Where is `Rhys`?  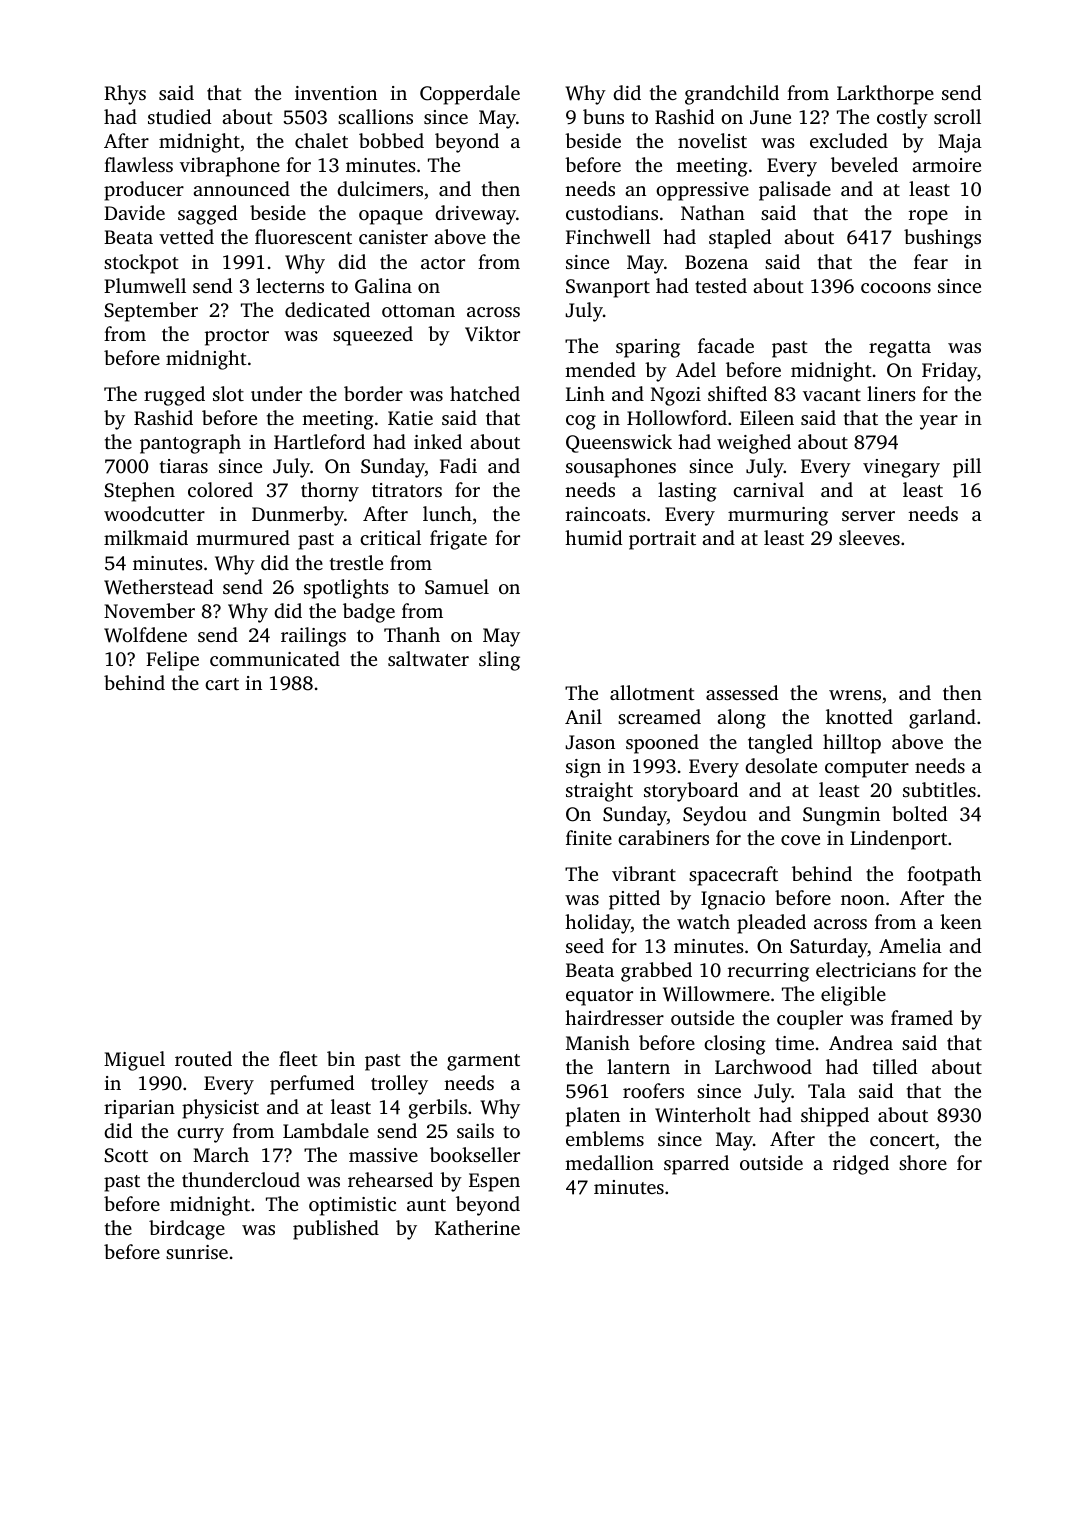
Rhys is located at coordinates (125, 95).
